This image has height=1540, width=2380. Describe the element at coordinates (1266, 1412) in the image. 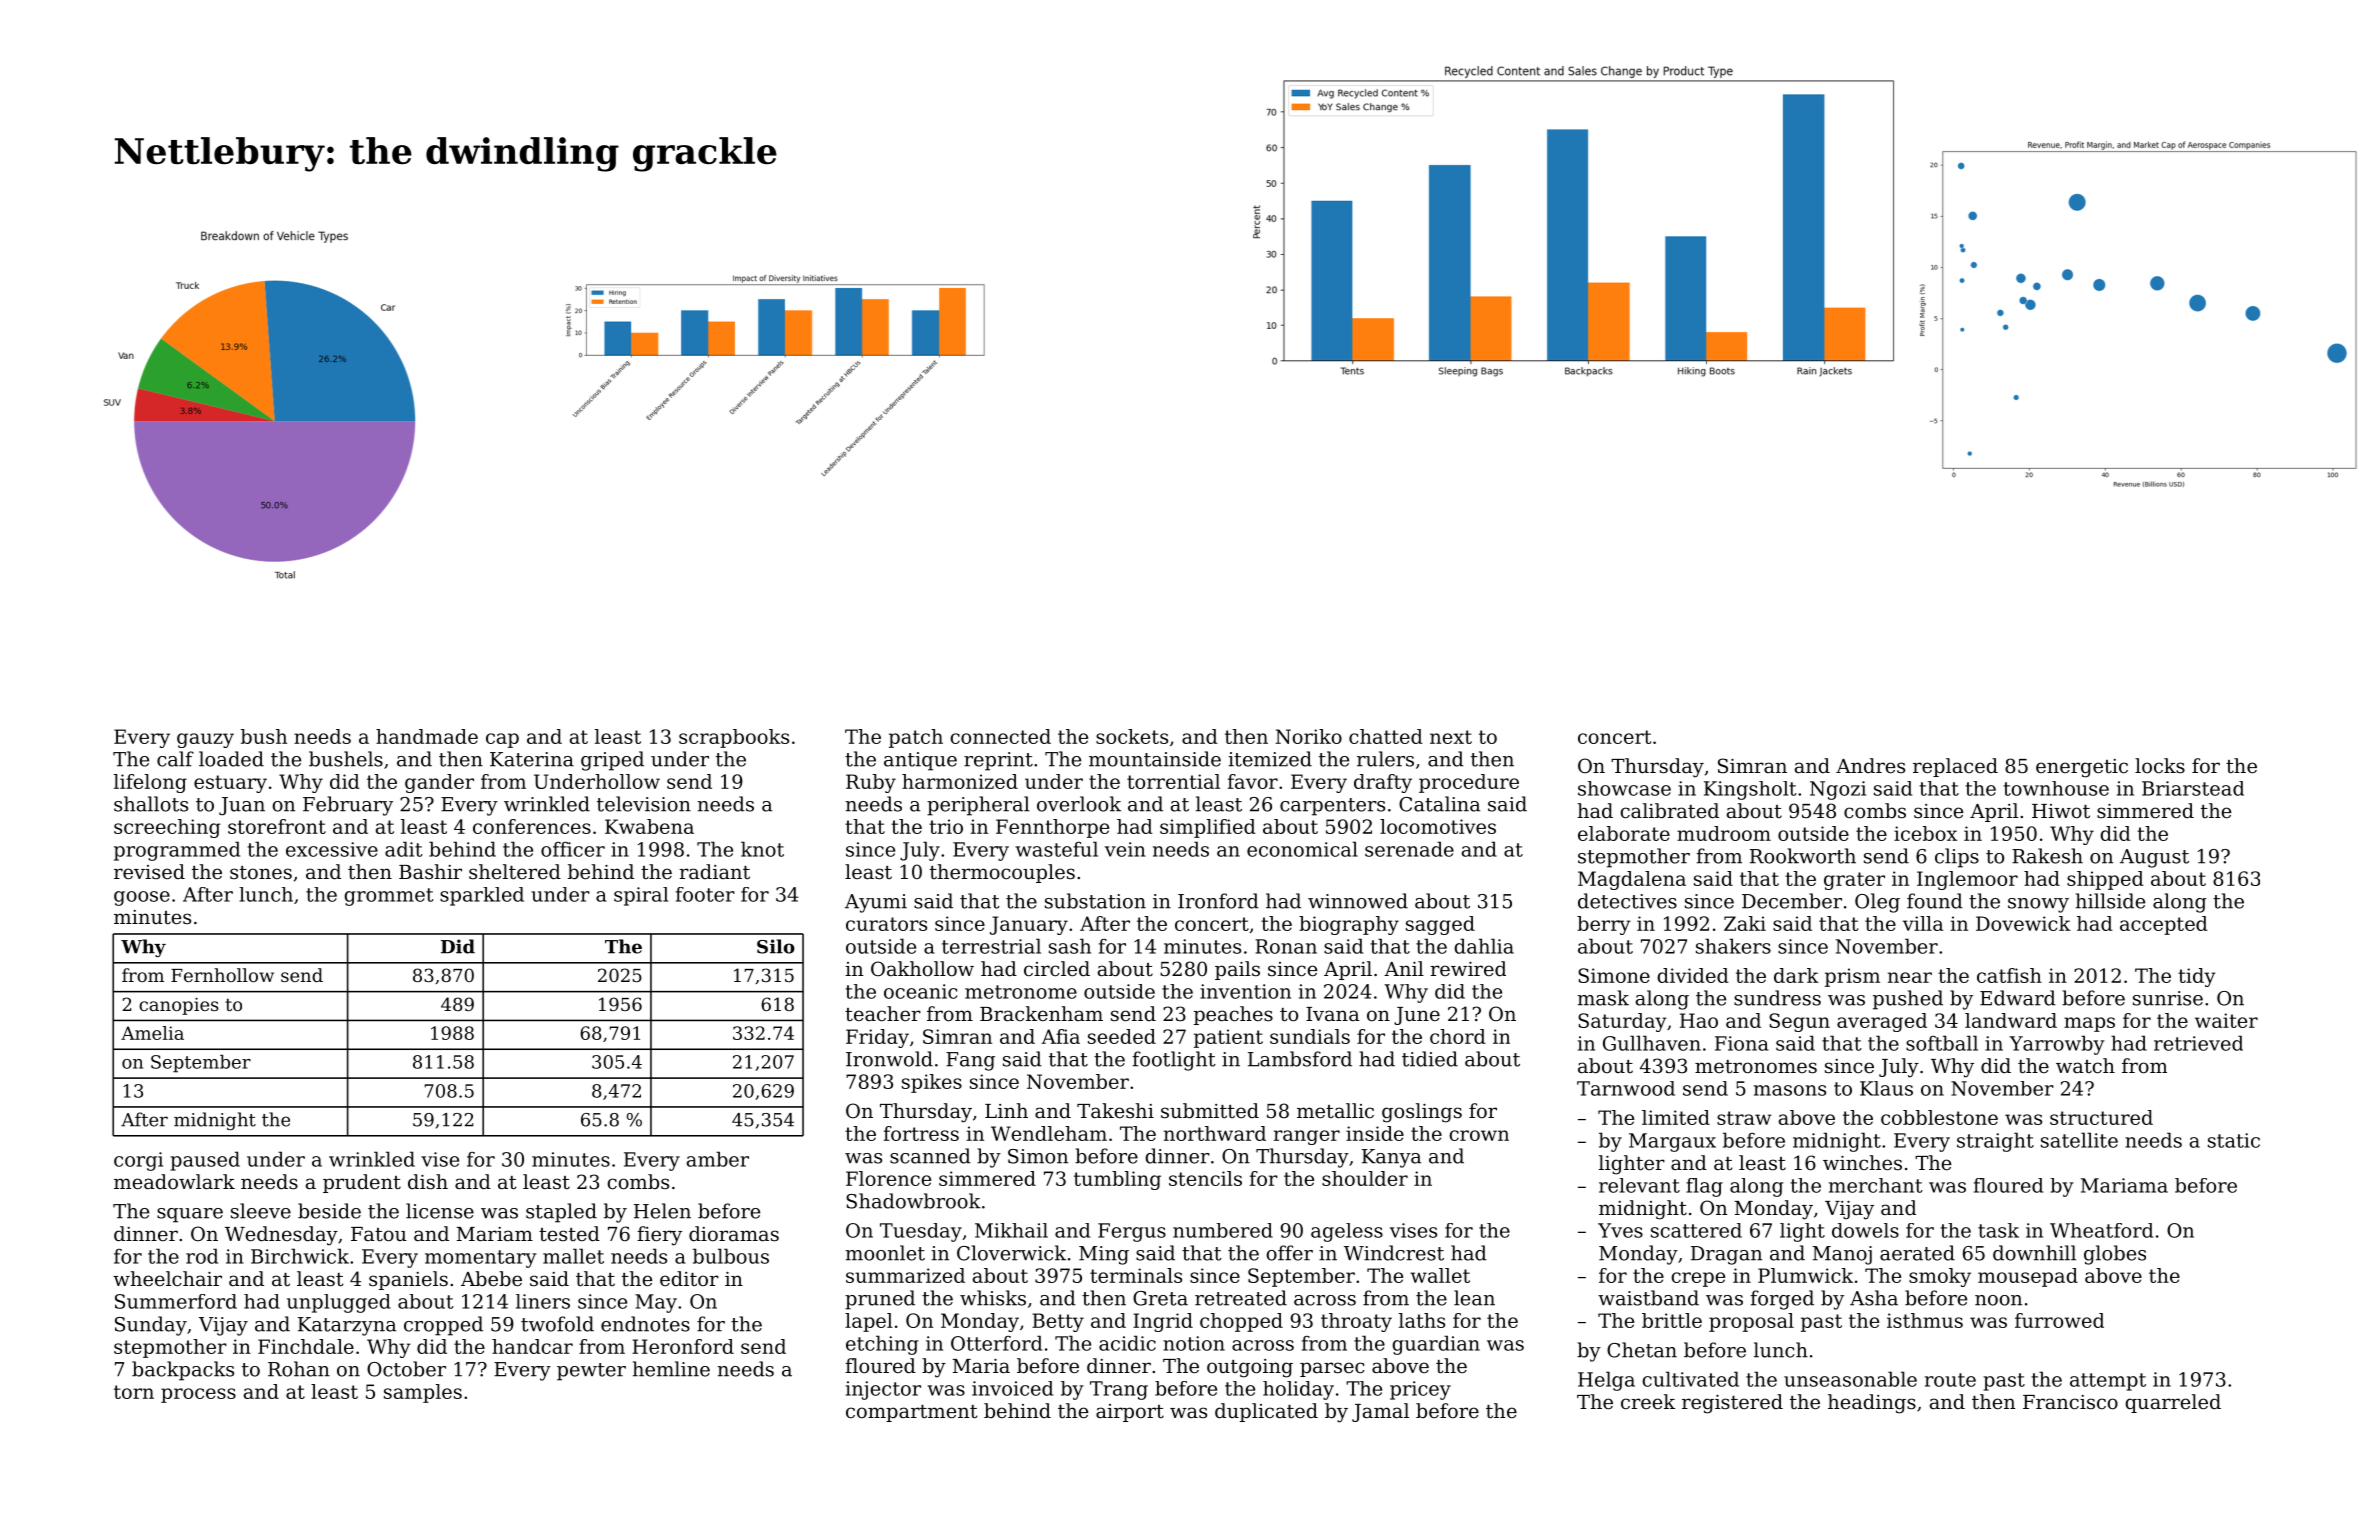

I see `duplicated` at that location.
